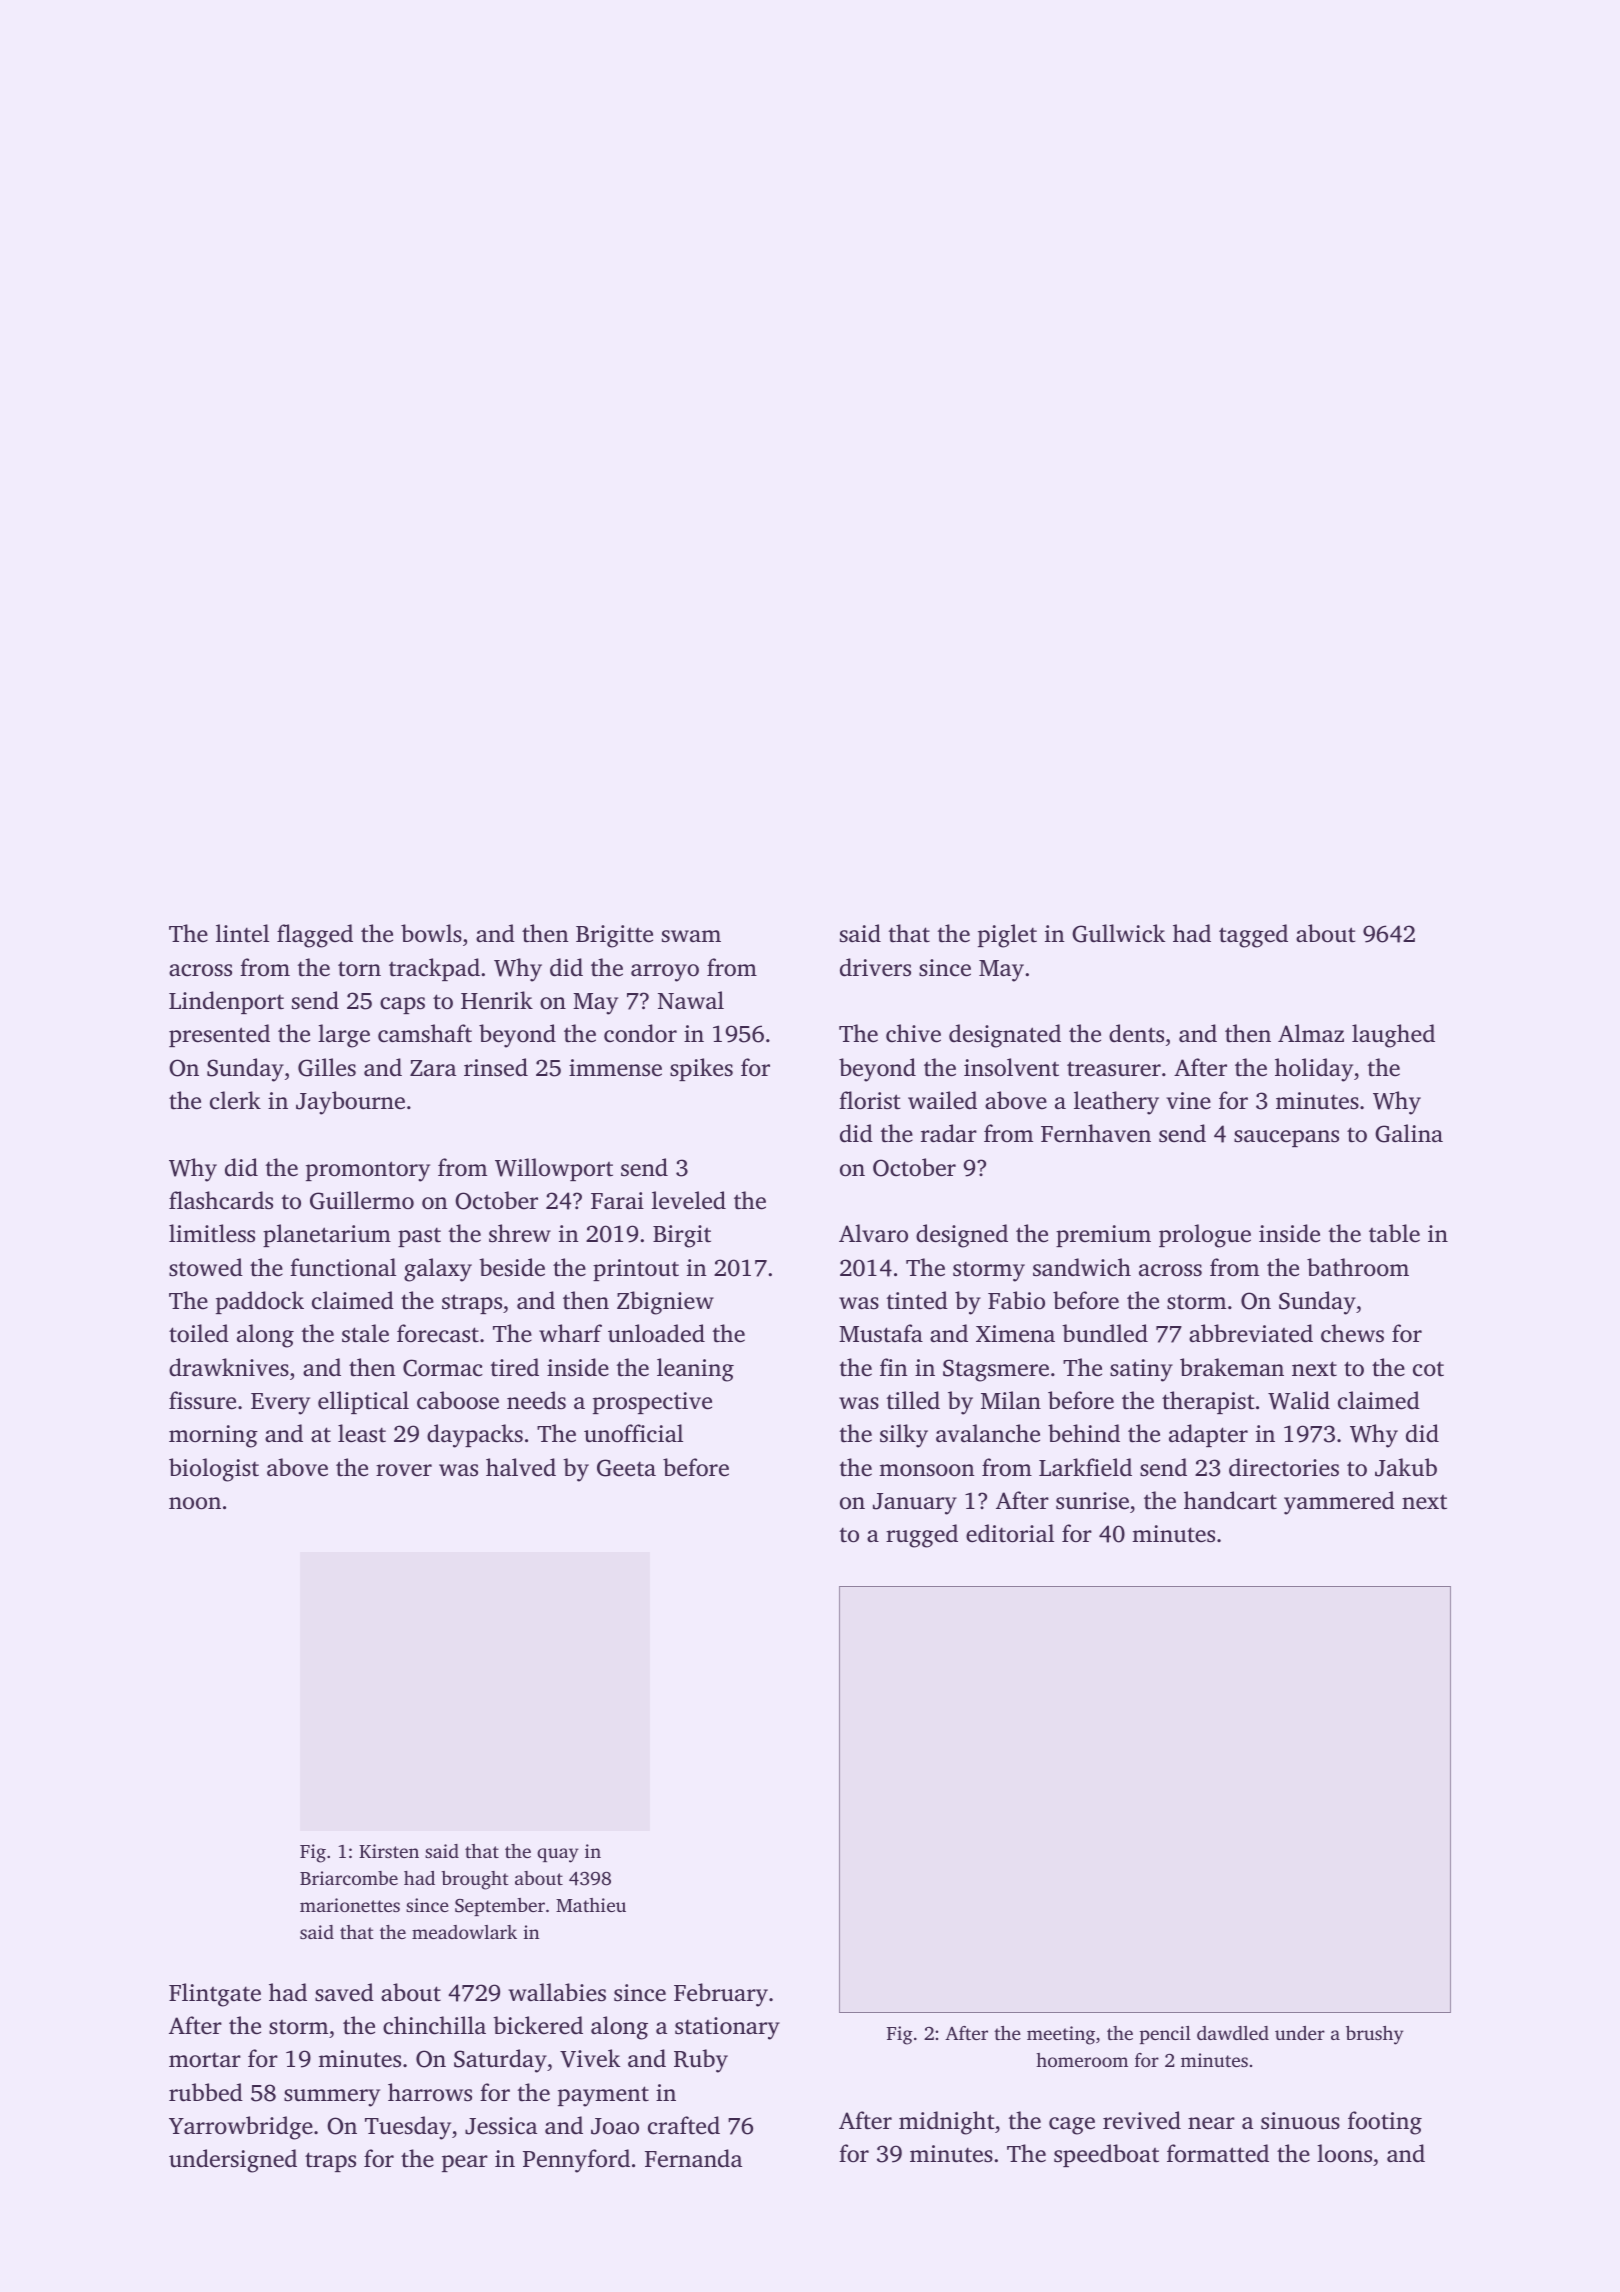  I want to click on yammered, so click(1339, 1503).
